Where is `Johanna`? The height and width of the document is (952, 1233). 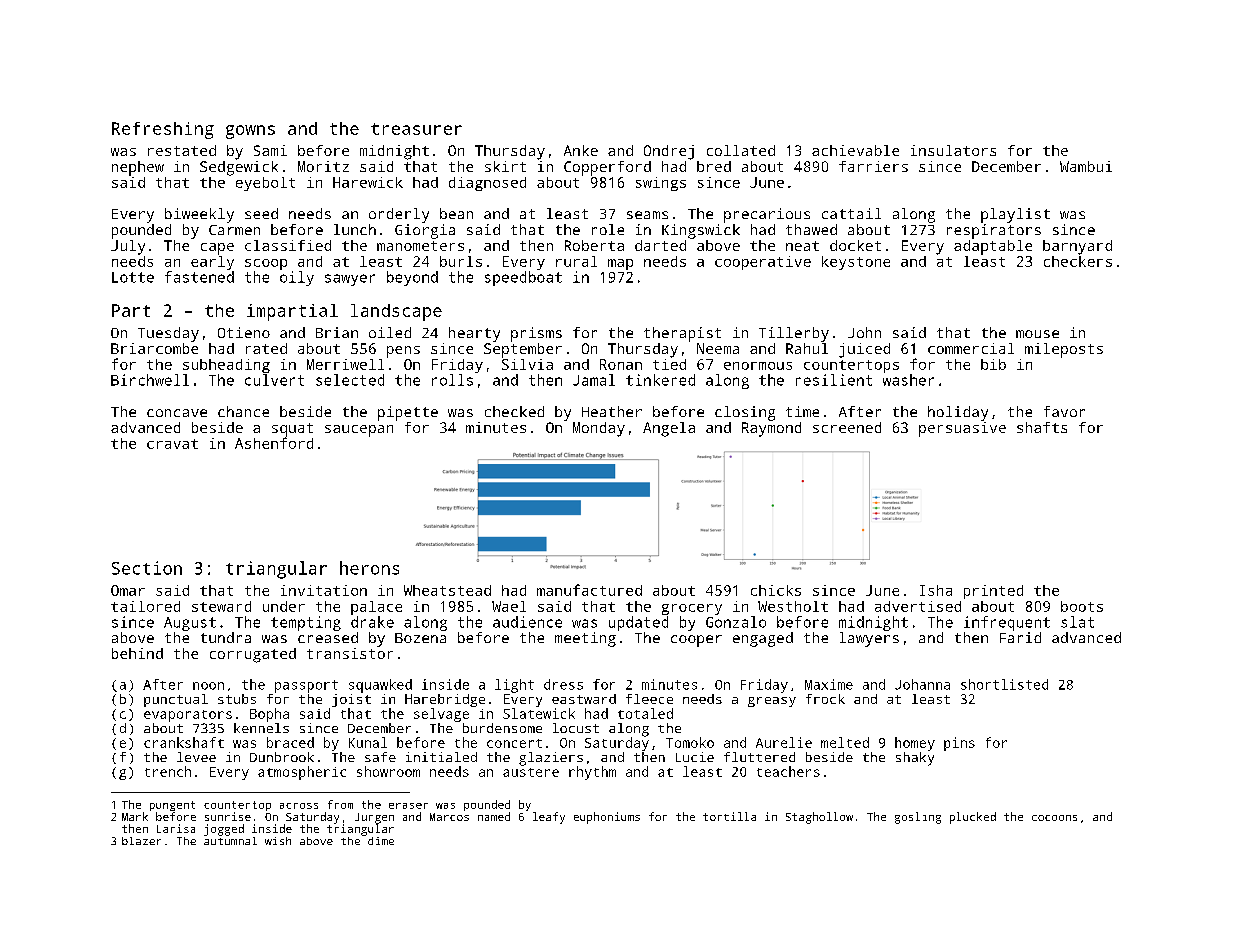
Johanna is located at coordinates (922, 684).
